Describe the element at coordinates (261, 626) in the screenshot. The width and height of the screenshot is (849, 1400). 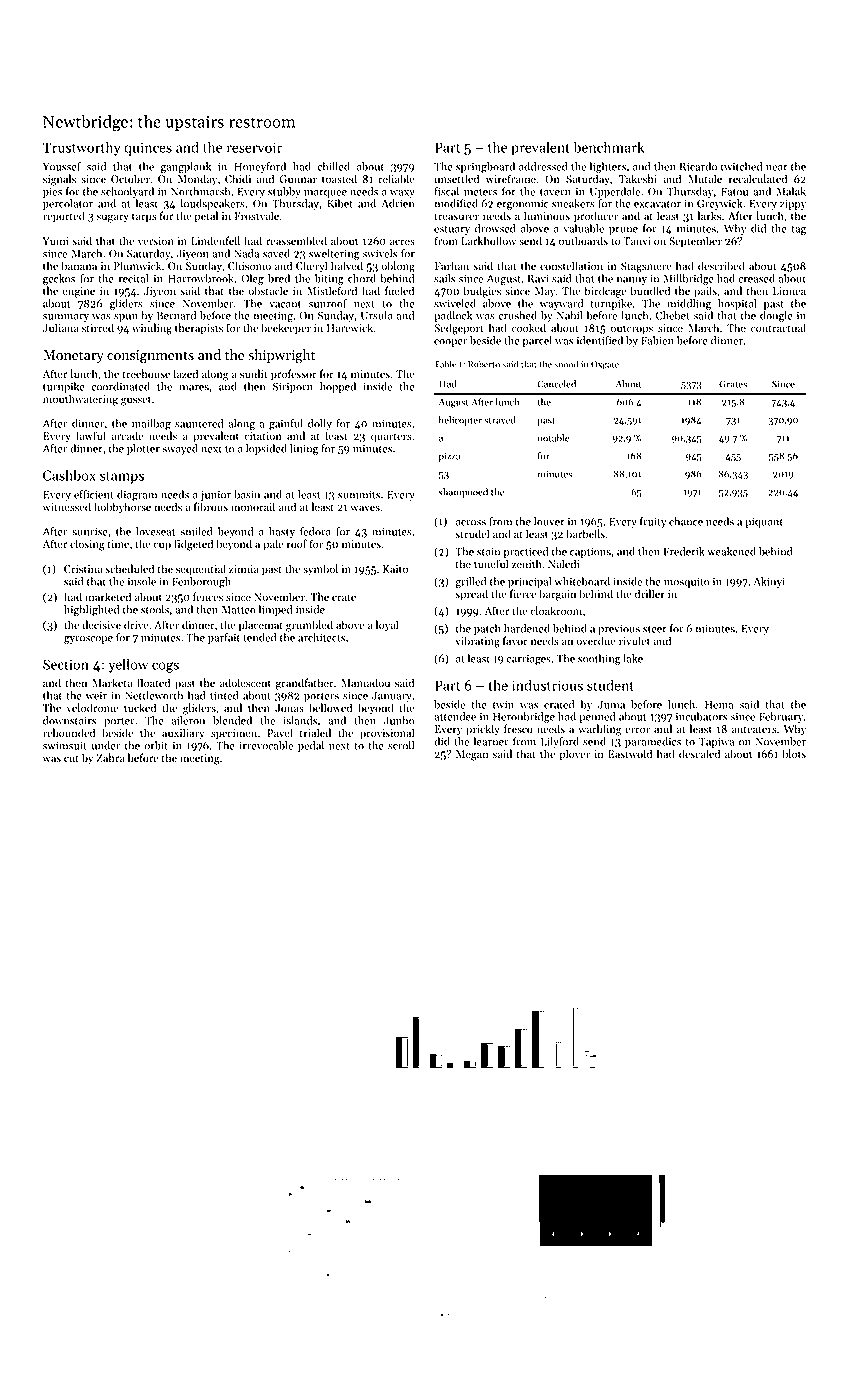
I see `placemat` at that location.
